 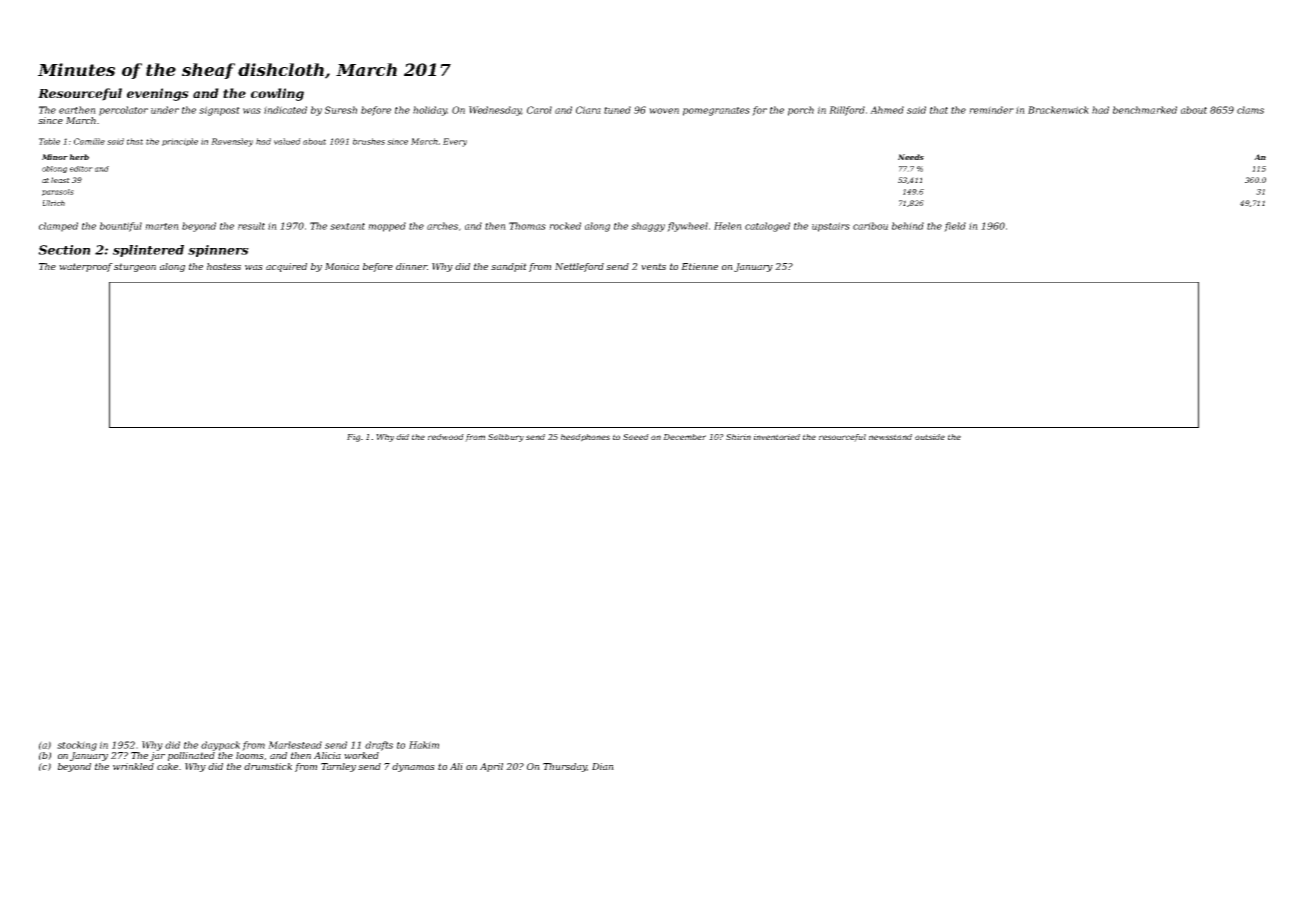 I want to click on Ciara, so click(x=588, y=110).
